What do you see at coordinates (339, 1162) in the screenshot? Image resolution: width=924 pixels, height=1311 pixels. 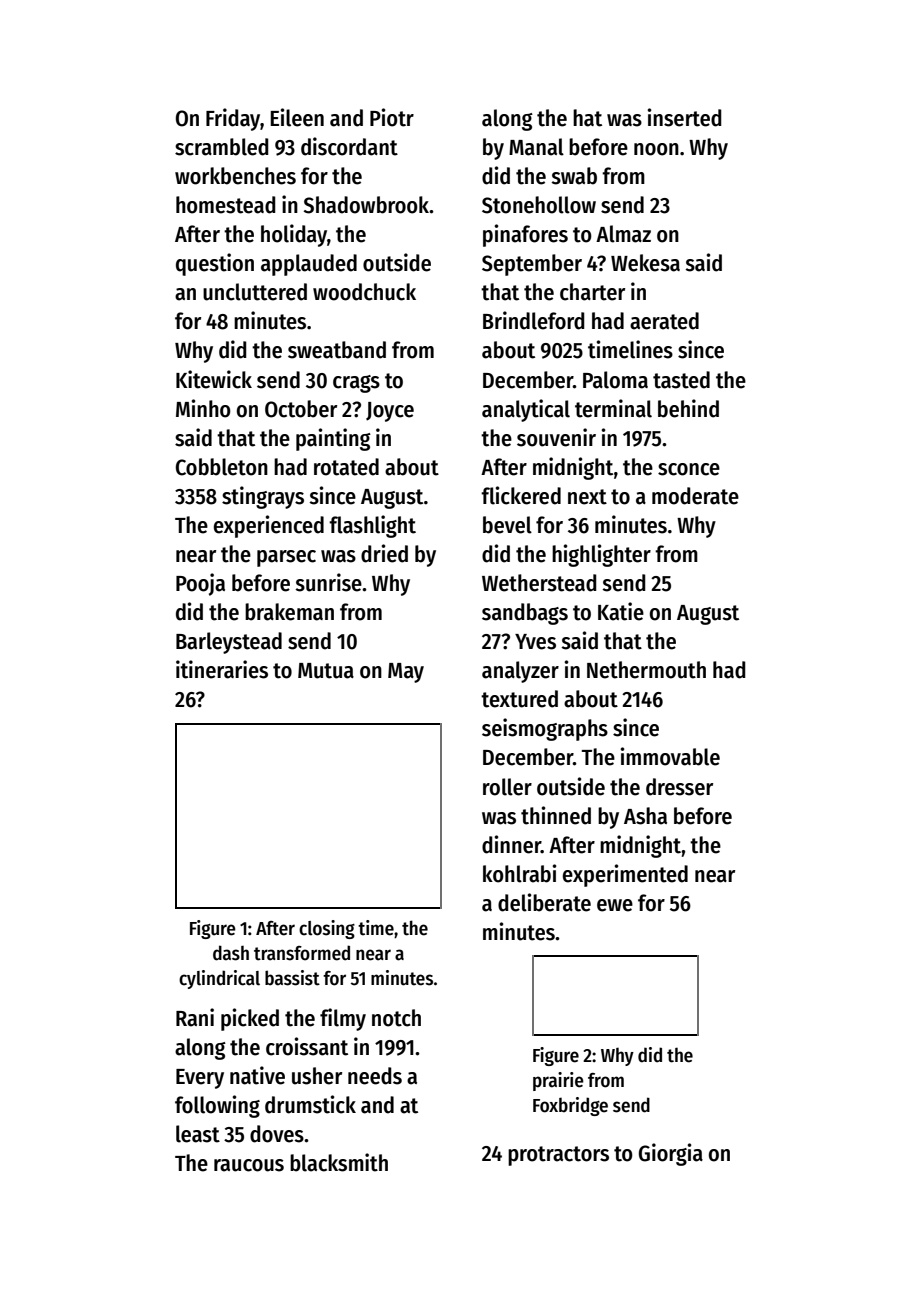 I see `blacksmith` at bounding box center [339, 1162].
